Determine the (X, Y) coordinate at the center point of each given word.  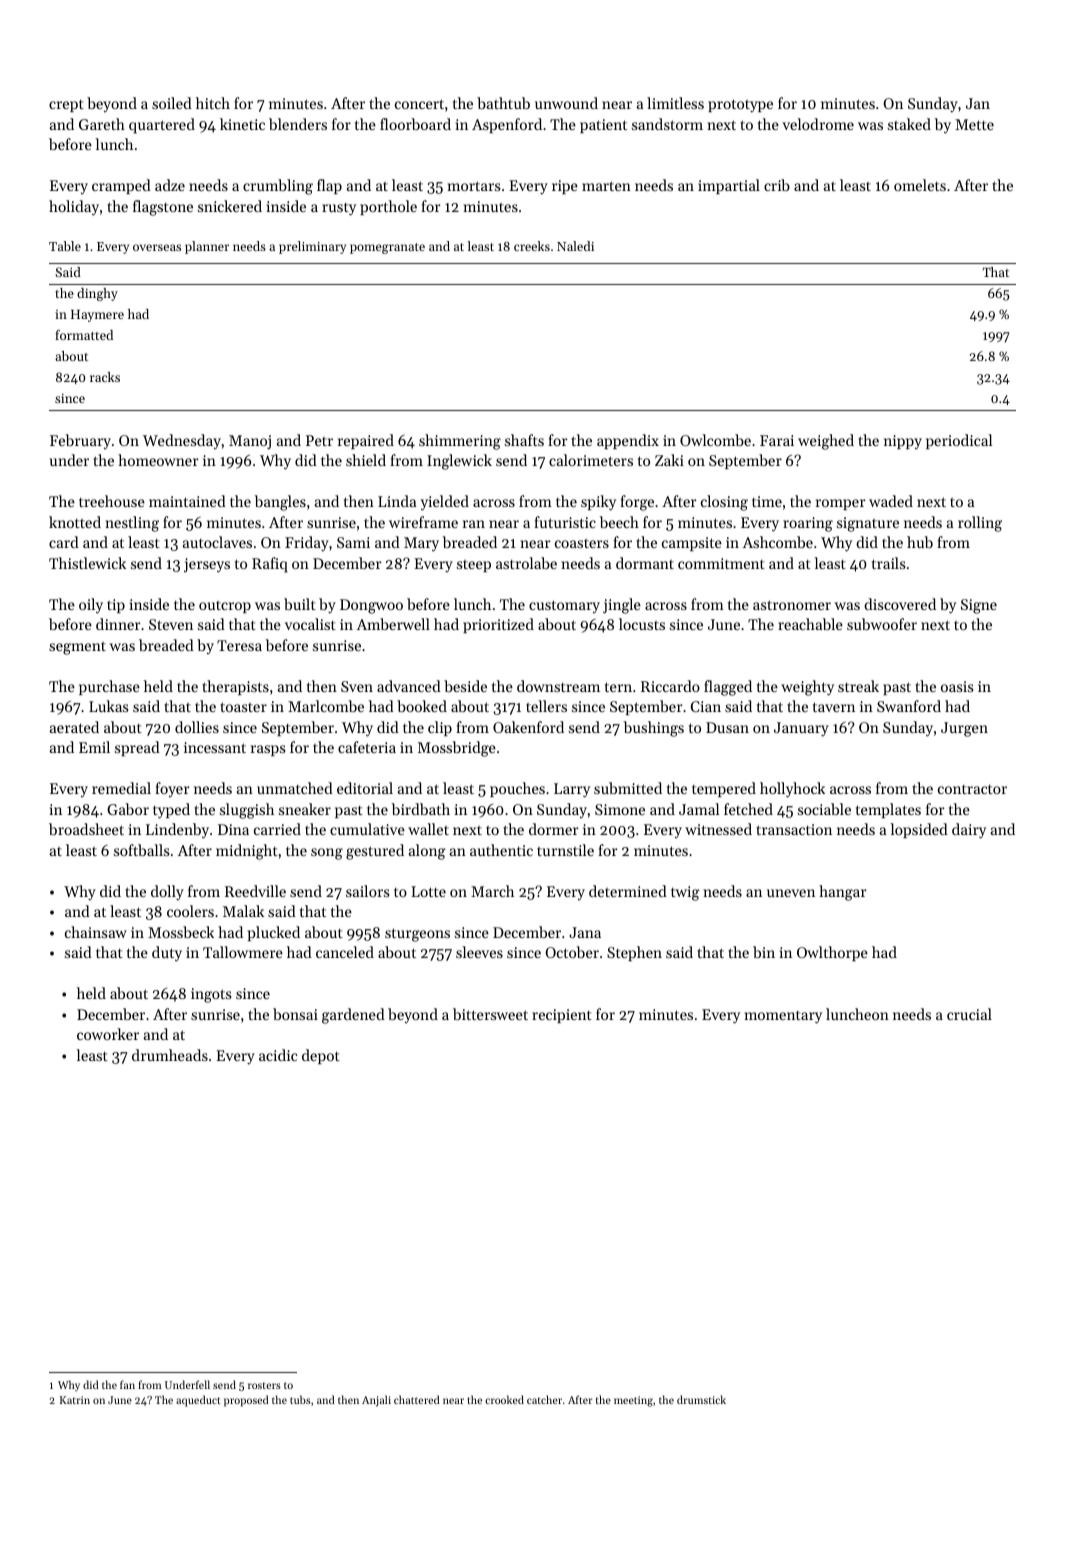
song (327, 854)
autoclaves (217, 542)
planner (207, 247)
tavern (834, 707)
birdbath (421, 809)
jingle (622, 606)
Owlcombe (715, 440)
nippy (903, 442)
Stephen (634, 953)
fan (127, 1384)
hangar (843, 893)
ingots (211, 995)
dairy (969, 831)
